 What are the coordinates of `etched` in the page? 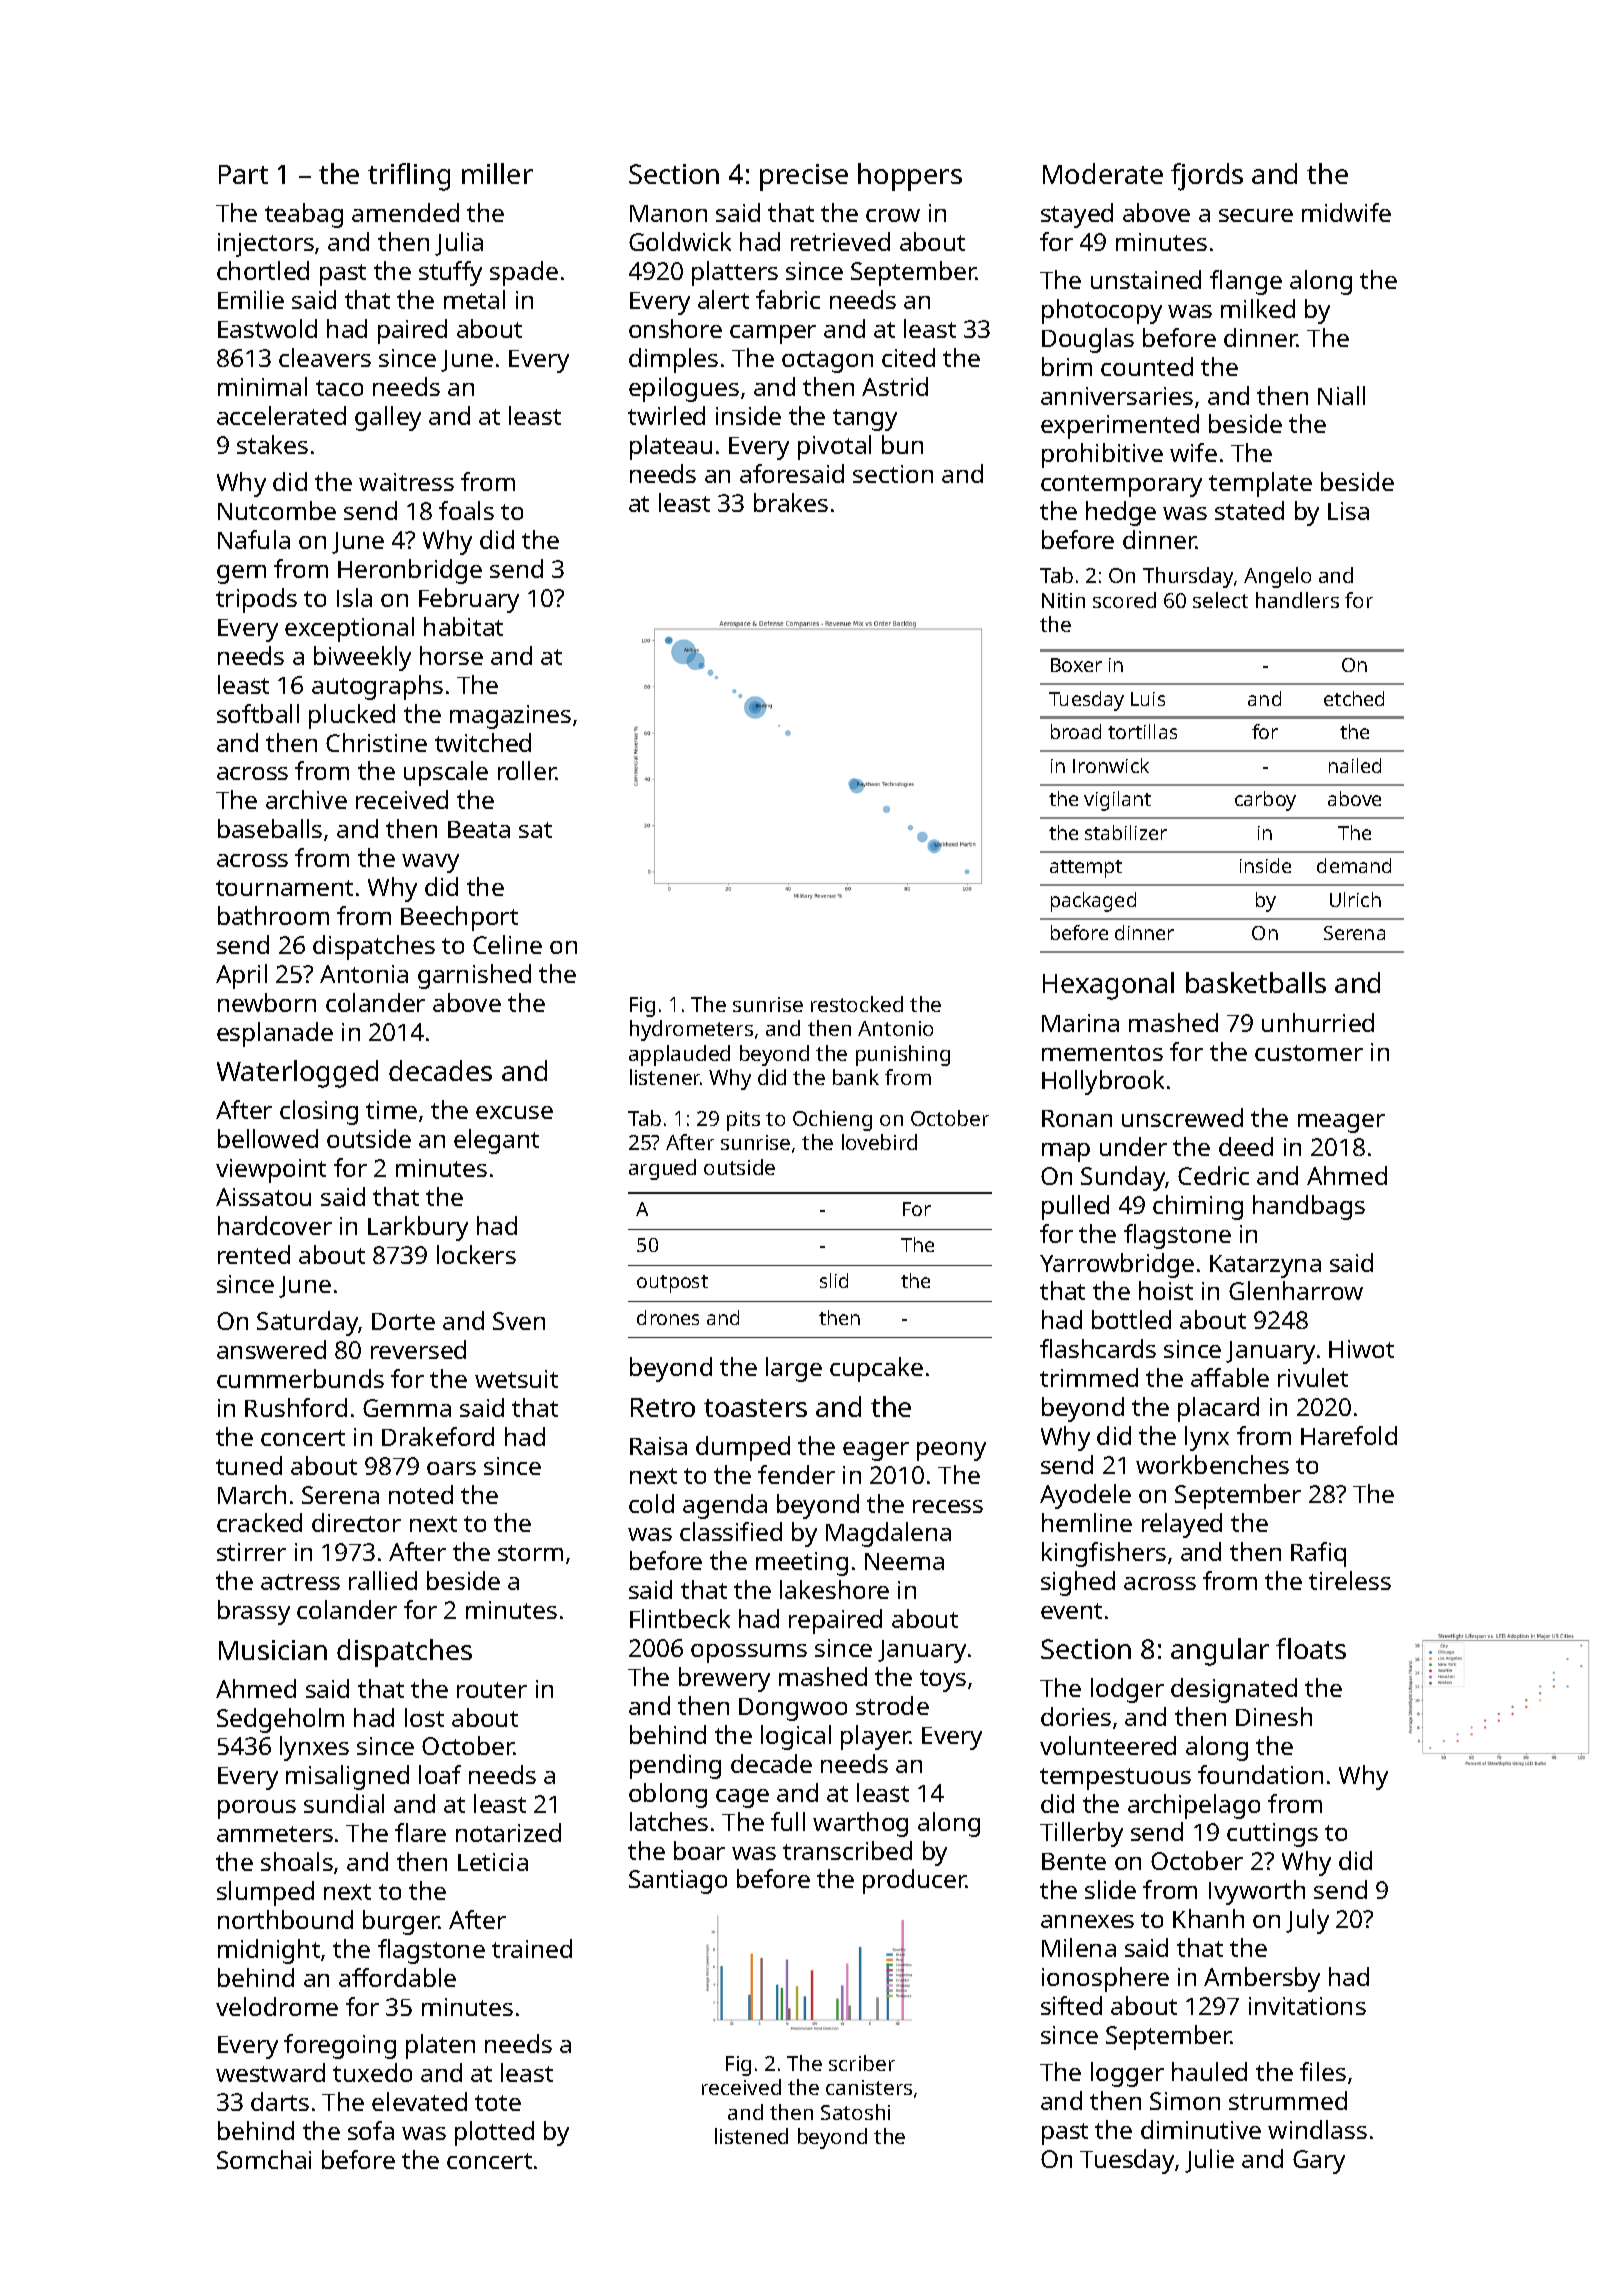 It's located at (1354, 698).
